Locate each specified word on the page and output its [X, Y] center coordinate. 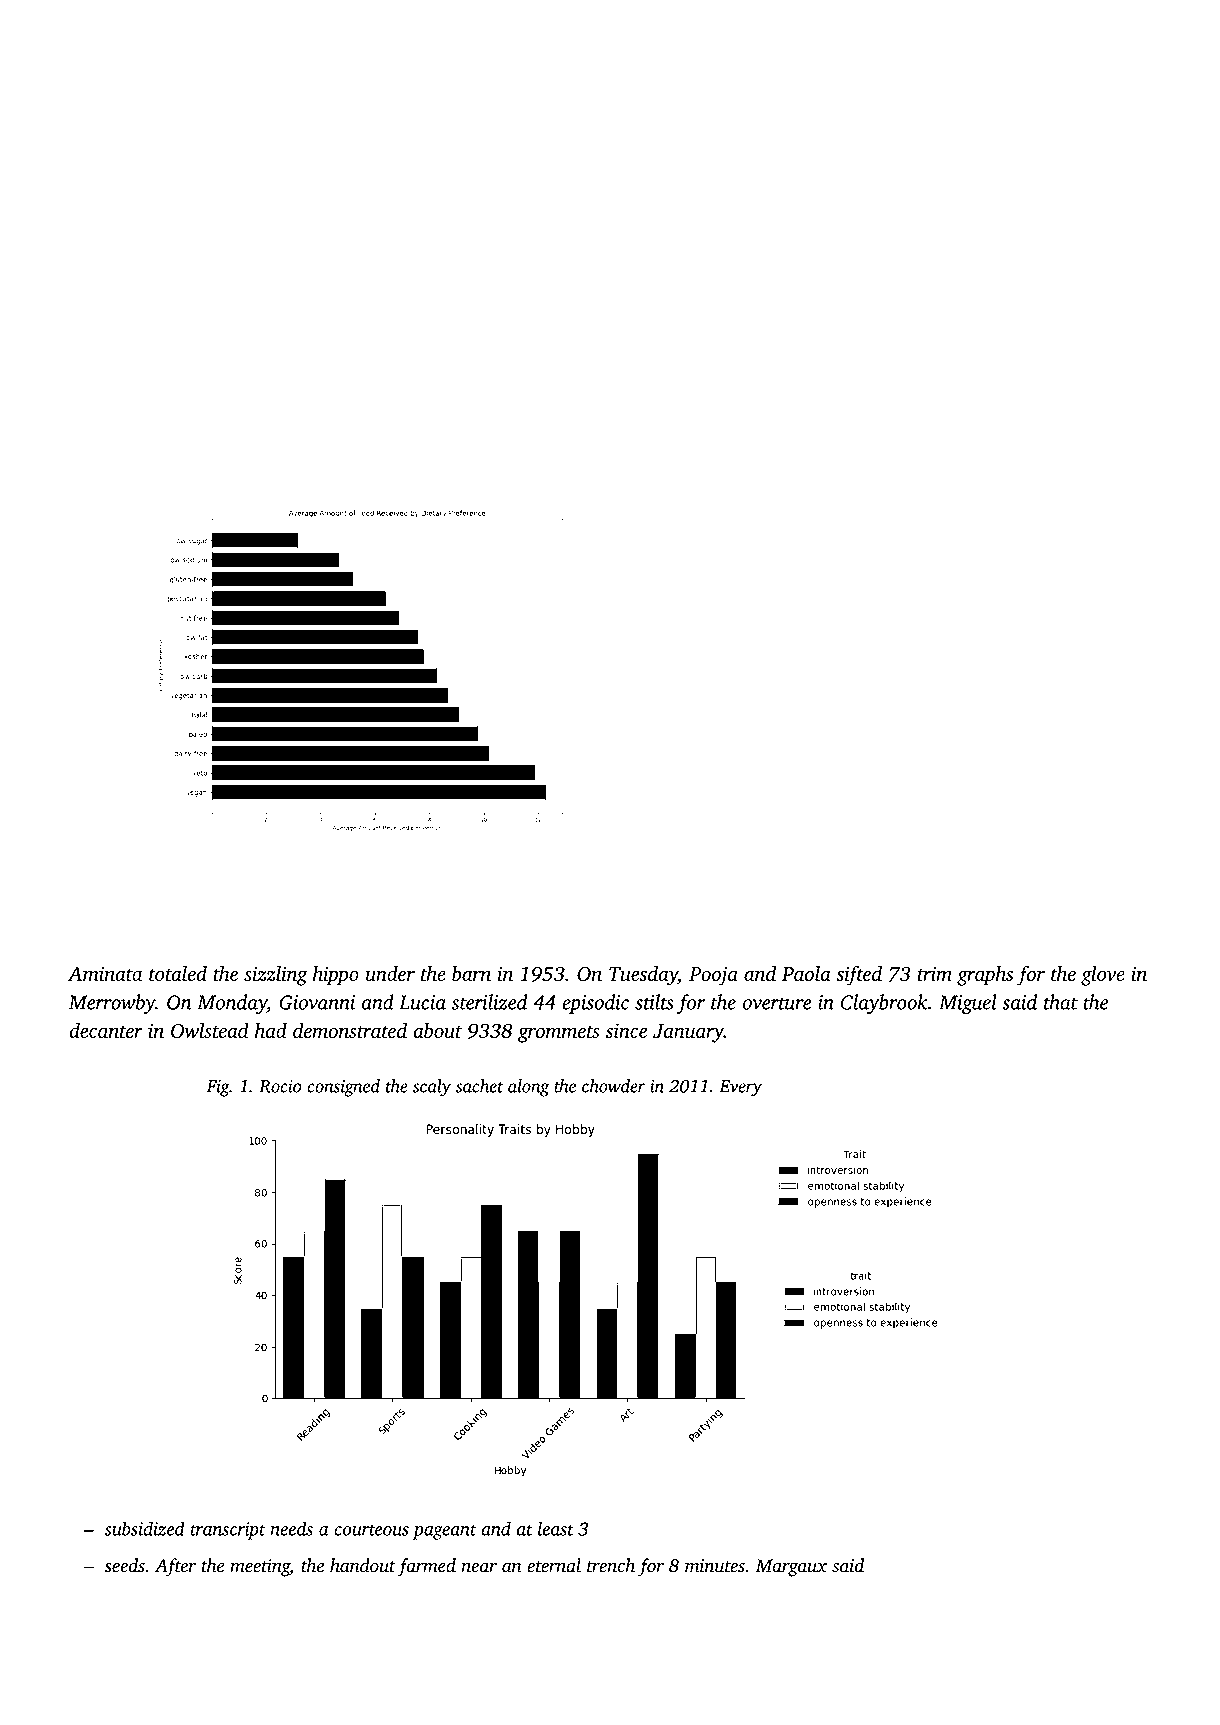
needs [291, 1528]
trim [934, 973]
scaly [432, 1088]
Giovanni [317, 1002]
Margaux [791, 1568]
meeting [260, 1568]
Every [740, 1088]
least [556, 1528]
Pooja [713, 976]
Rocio [280, 1086]
